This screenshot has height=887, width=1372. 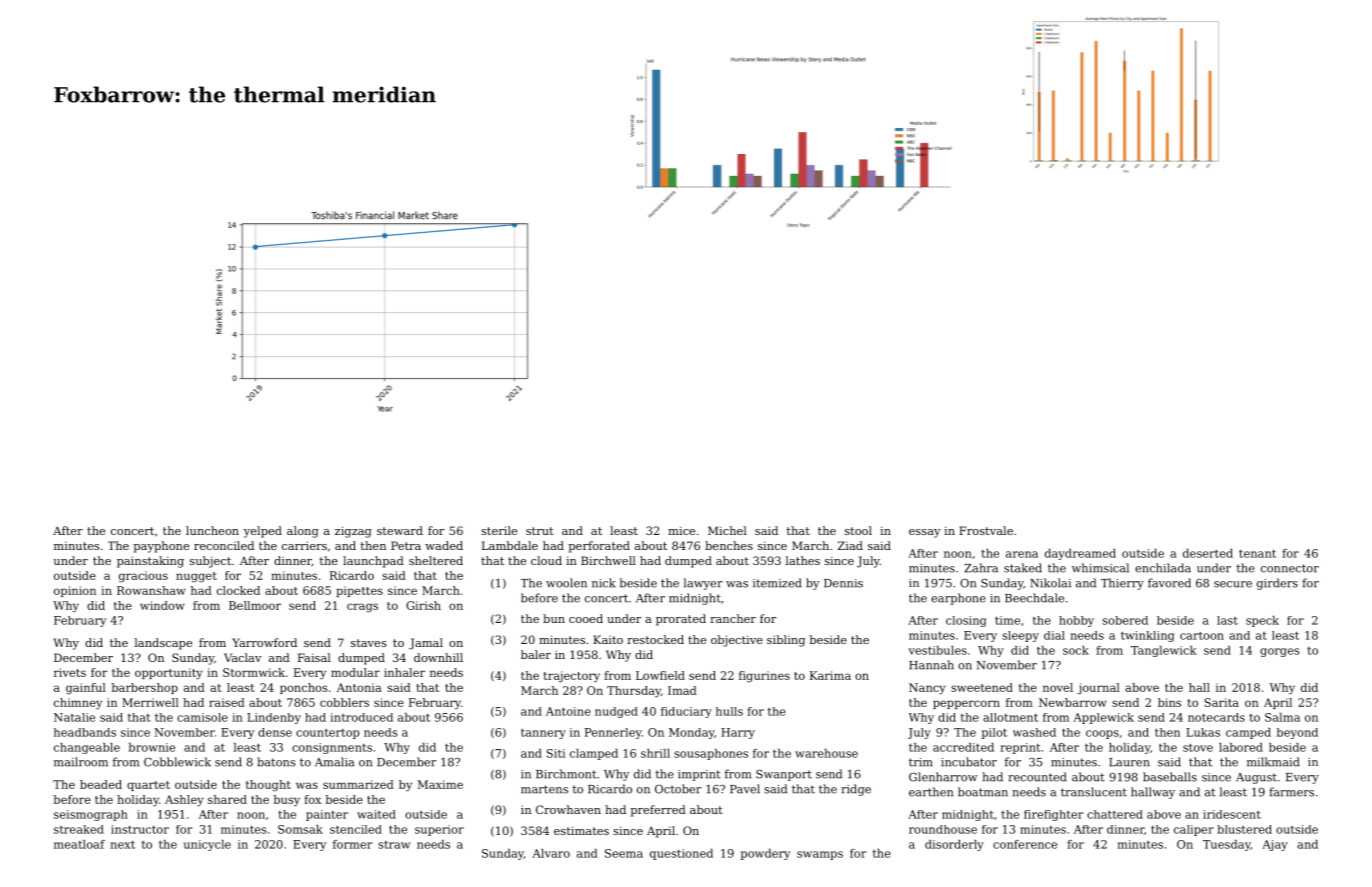 I want to click on woolen, so click(x=566, y=583).
